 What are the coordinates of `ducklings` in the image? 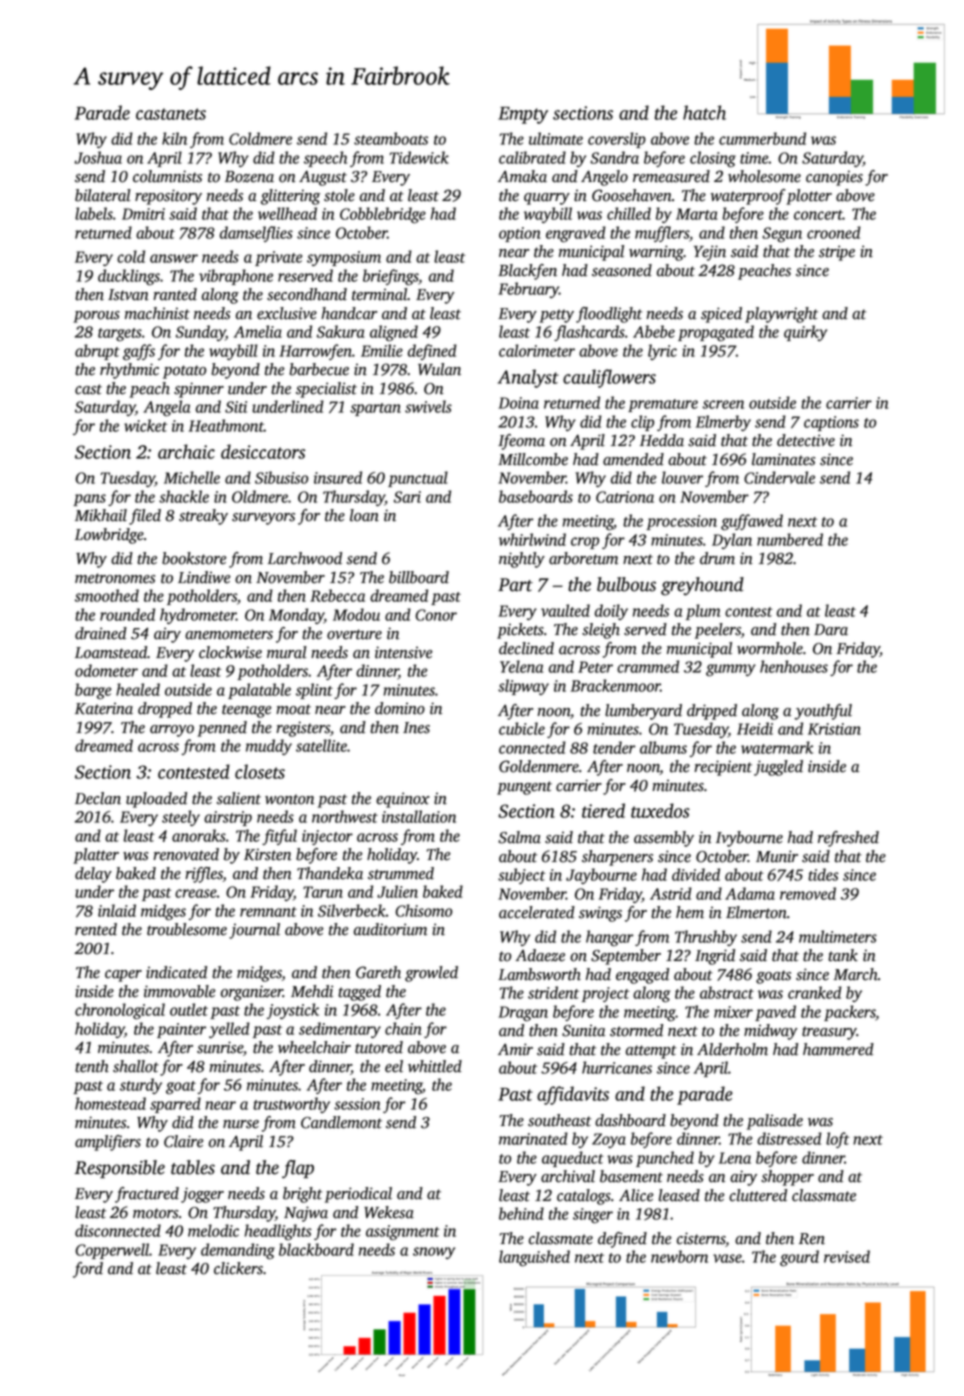 It's located at (129, 277).
